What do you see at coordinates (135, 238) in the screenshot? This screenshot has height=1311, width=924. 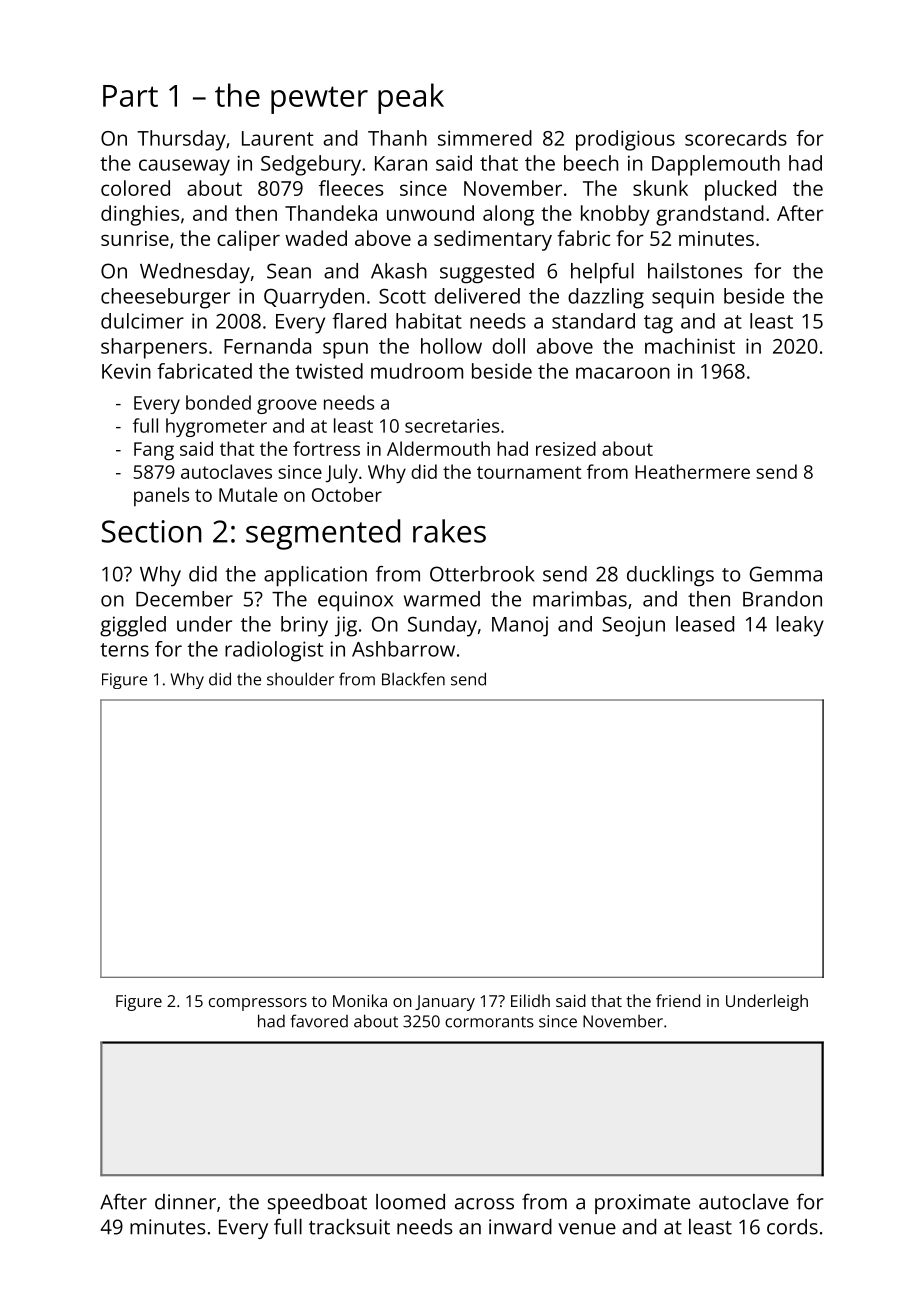 I see `sunrise` at bounding box center [135, 238].
